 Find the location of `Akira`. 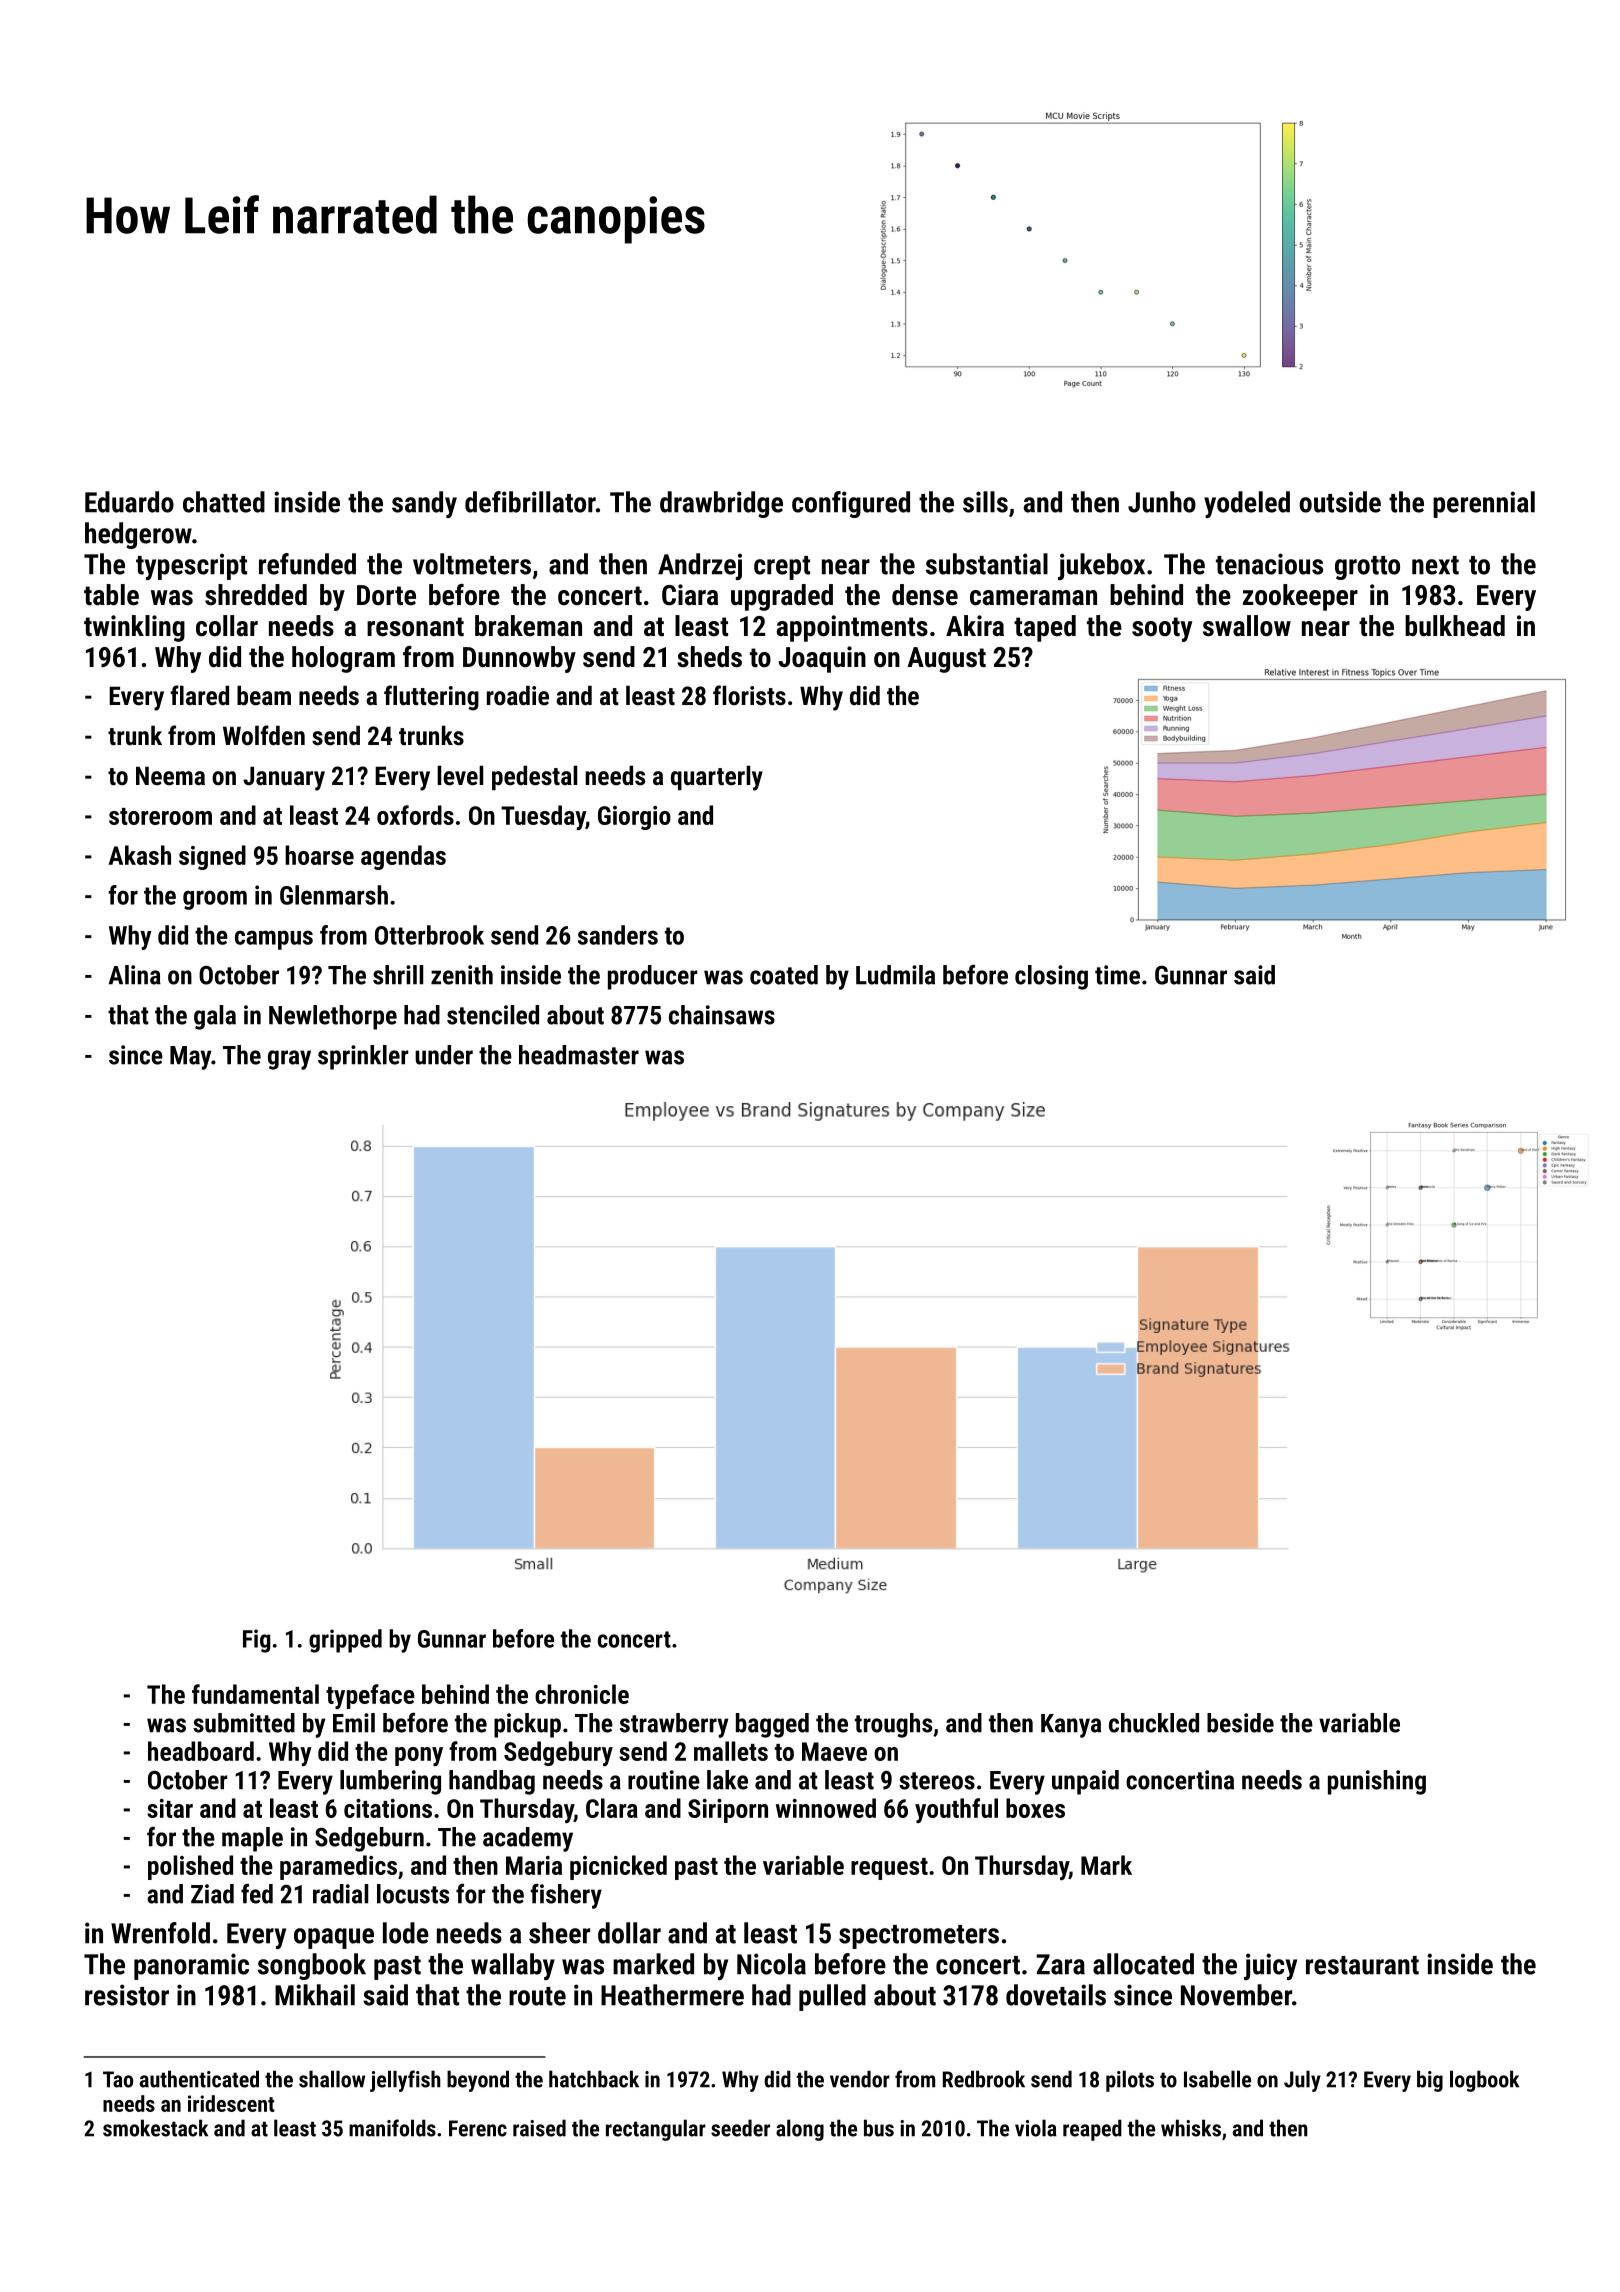

Akira is located at coordinates (975, 625).
